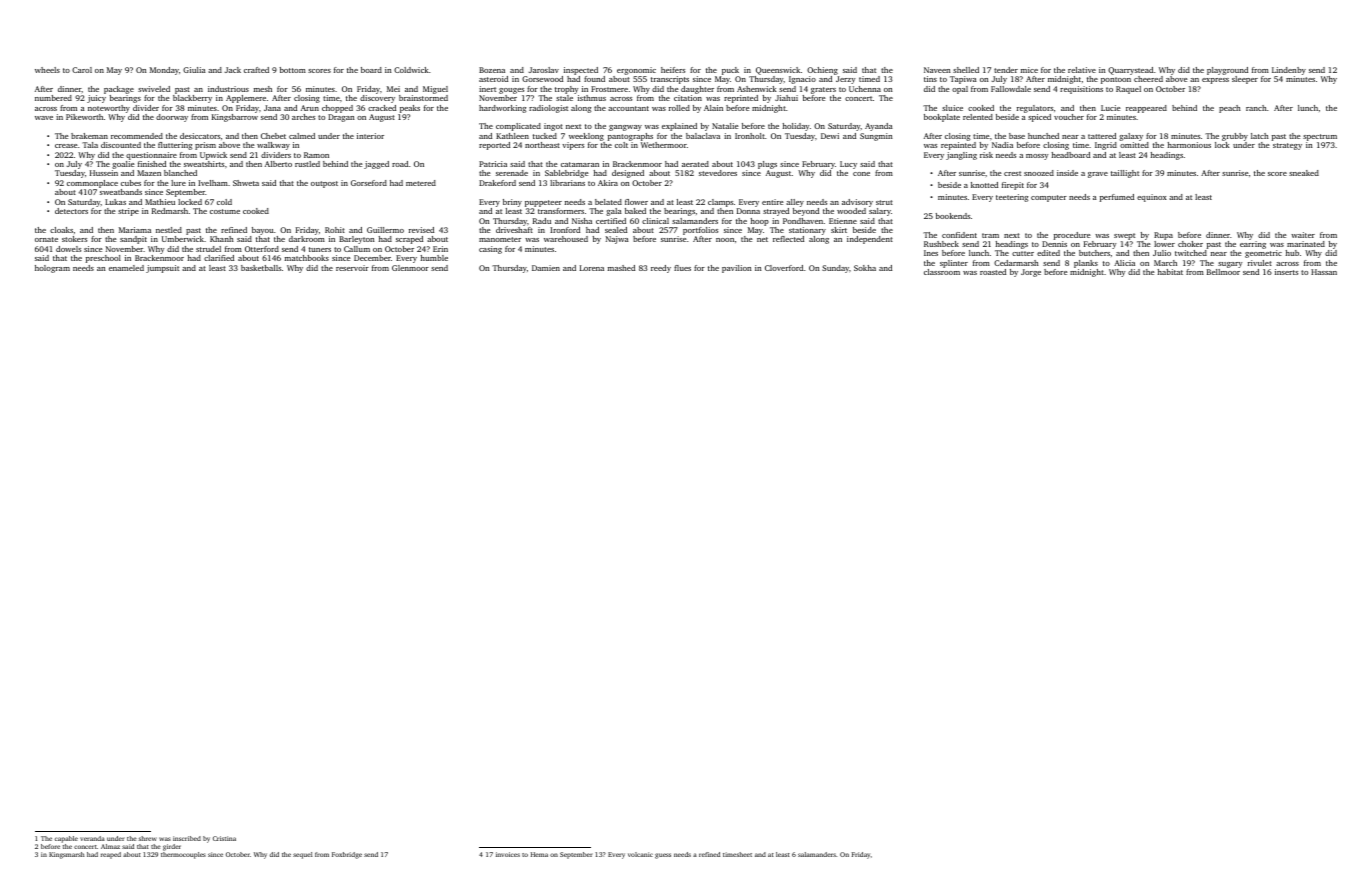 The width and height of the image is (1372, 887). What do you see at coordinates (71, 211) in the image?
I see `detectors` at bounding box center [71, 211].
